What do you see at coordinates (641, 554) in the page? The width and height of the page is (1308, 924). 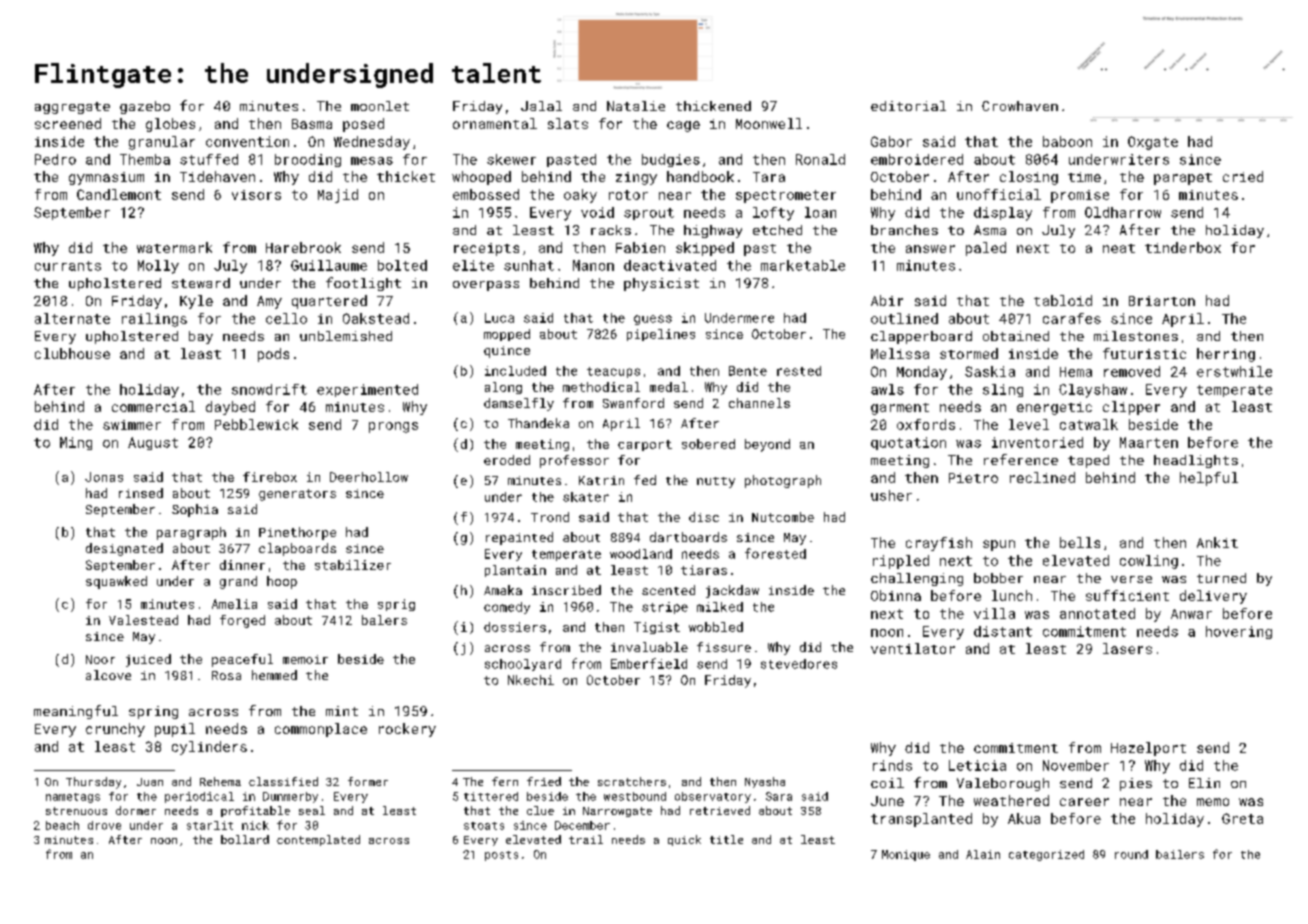 I see `woodland` at bounding box center [641, 554].
